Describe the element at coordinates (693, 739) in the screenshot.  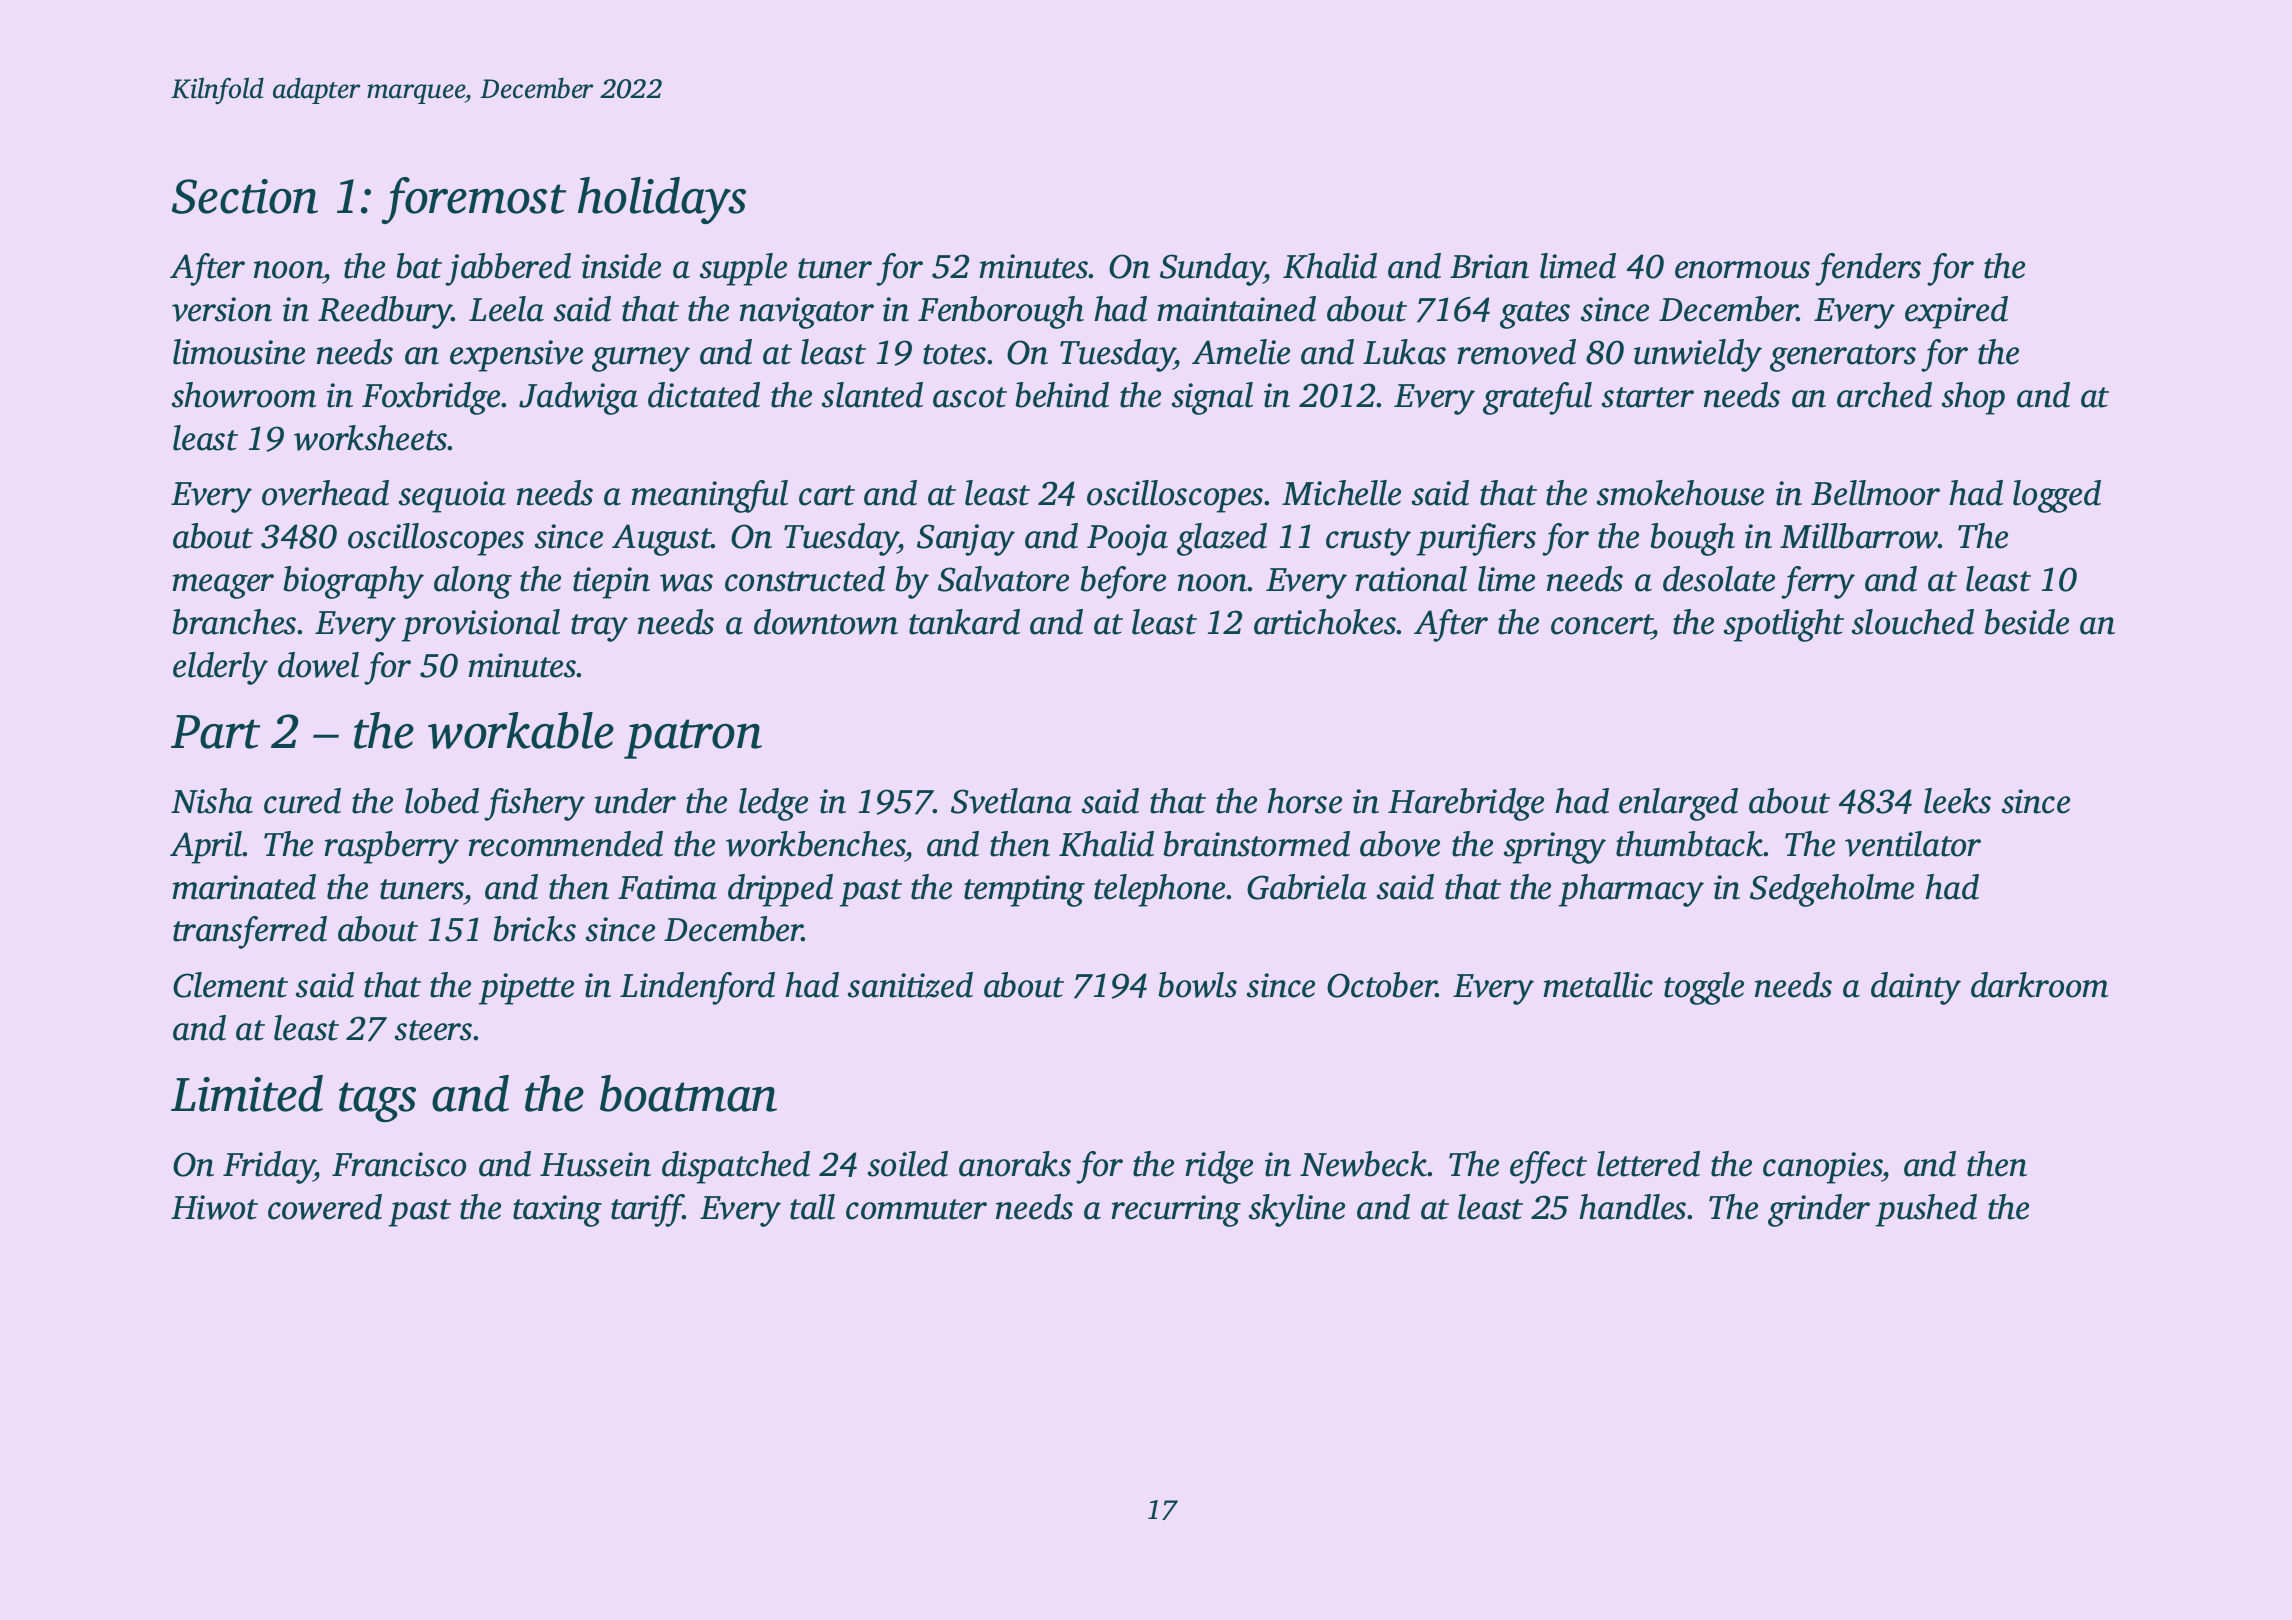
I see `patron` at that location.
